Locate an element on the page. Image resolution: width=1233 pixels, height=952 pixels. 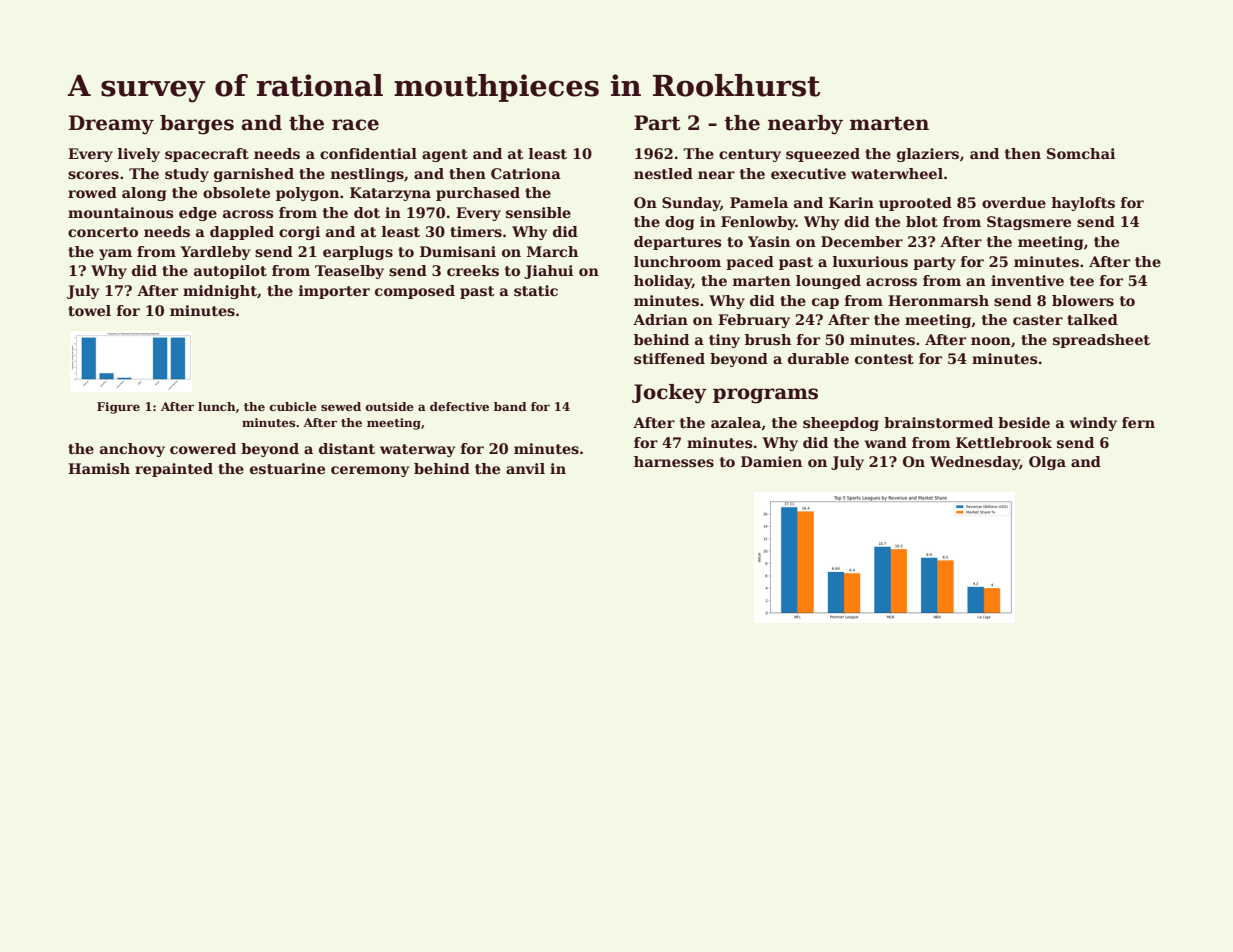
towel is located at coordinates (89, 310).
